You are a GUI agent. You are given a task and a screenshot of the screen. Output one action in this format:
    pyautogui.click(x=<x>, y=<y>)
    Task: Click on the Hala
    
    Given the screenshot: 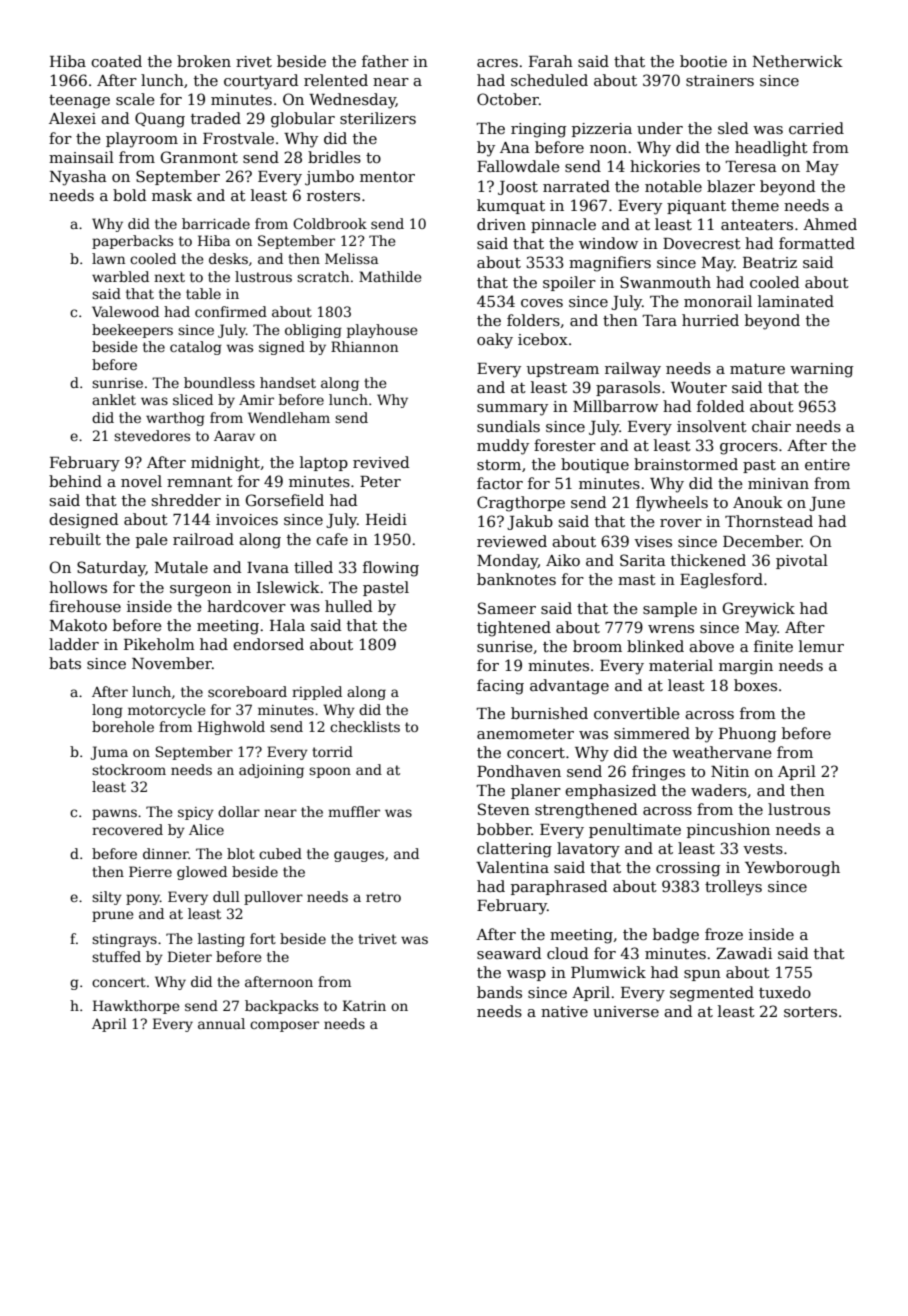 What is the action you would take?
    pyautogui.click(x=287, y=625)
